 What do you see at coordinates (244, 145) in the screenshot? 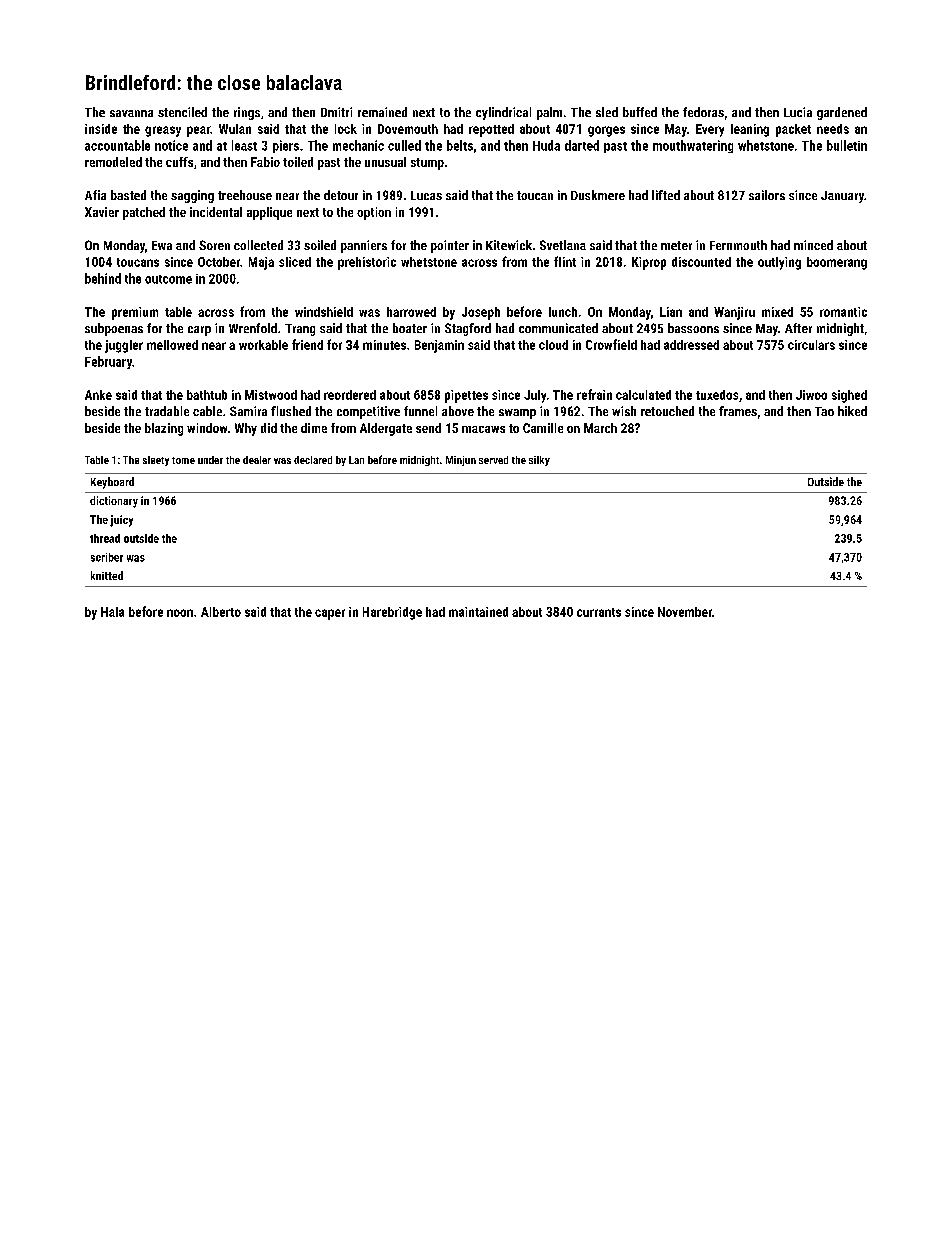
I see `least` at bounding box center [244, 145].
